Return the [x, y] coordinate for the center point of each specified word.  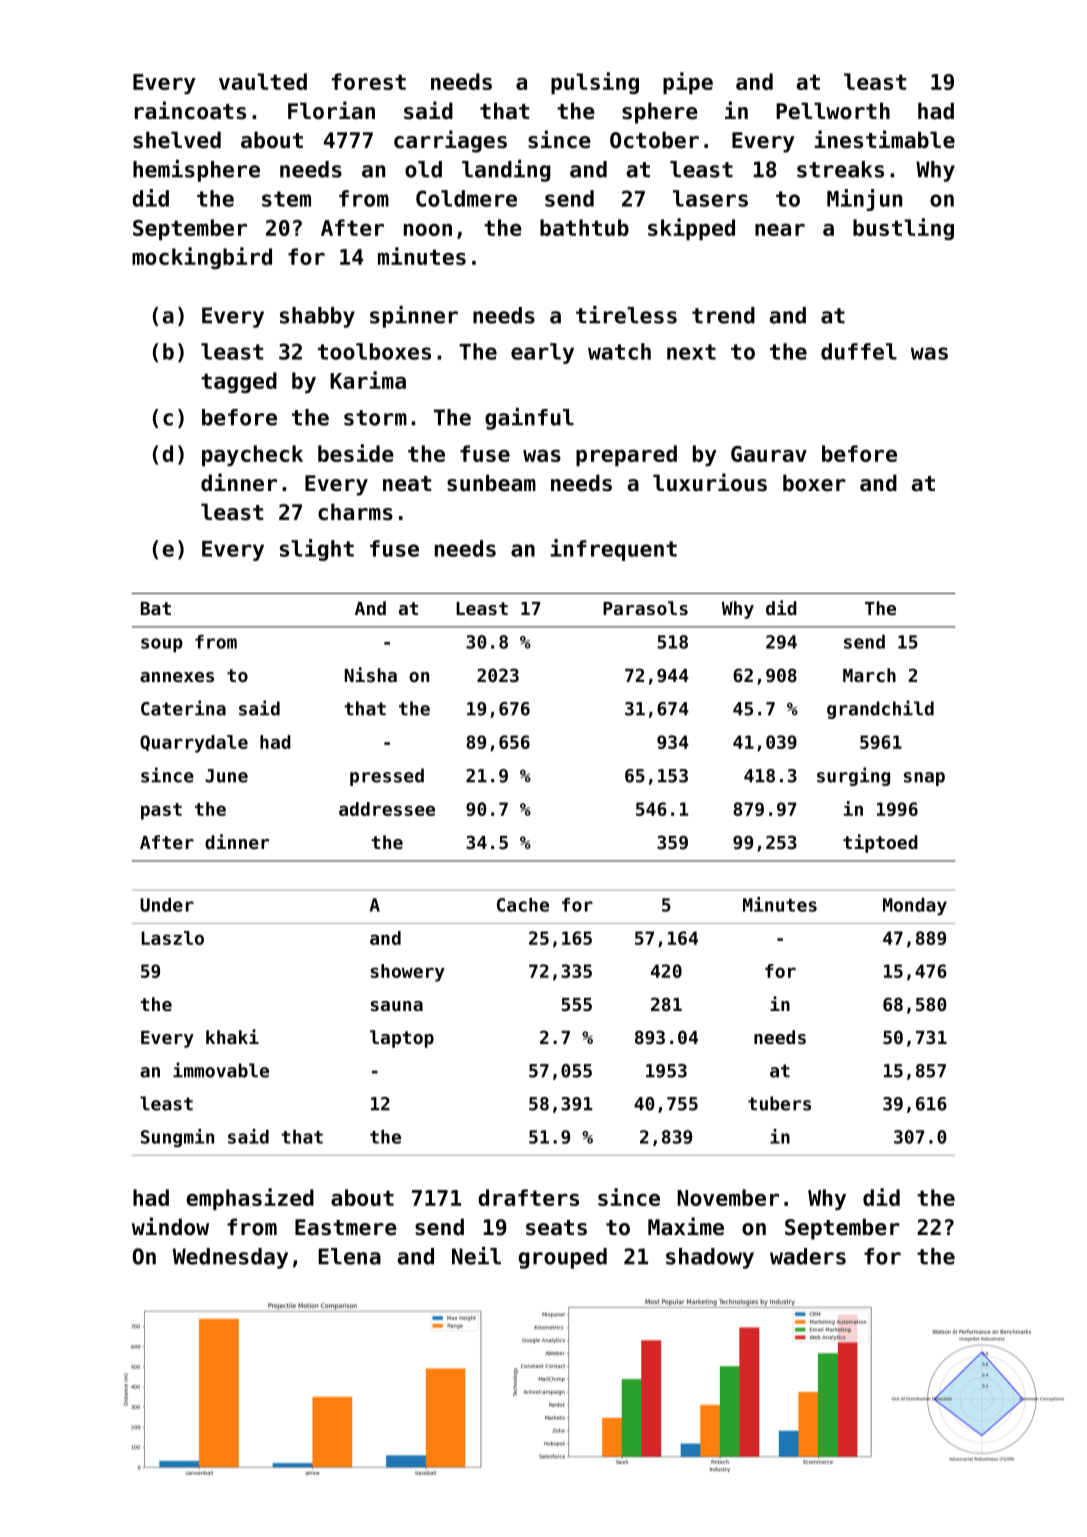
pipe [688, 83]
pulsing [595, 83]
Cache [523, 905]
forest [369, 81]
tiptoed [880, 843]
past [161, 811]
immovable [221, 1070]
